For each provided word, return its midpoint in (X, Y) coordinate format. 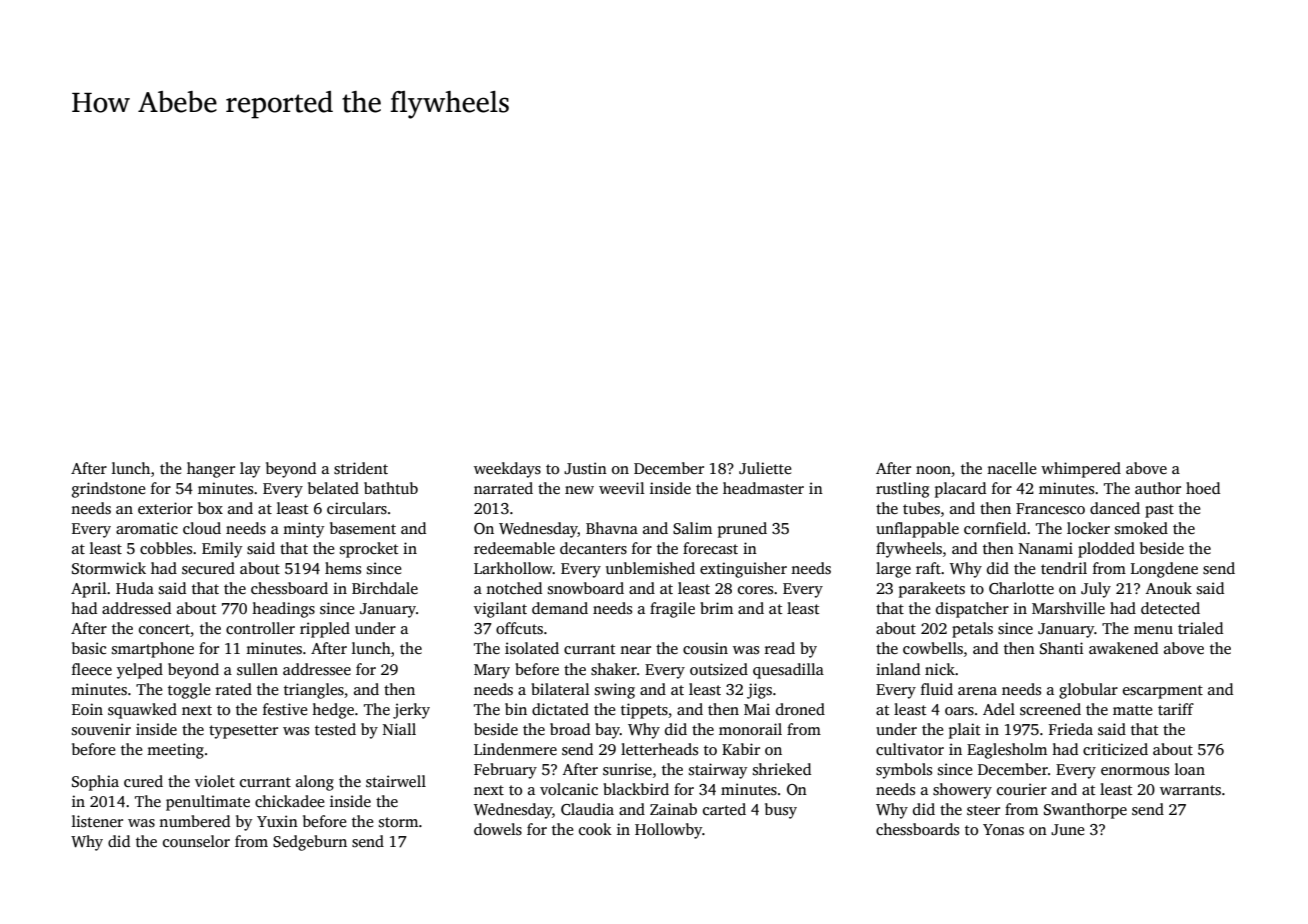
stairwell (396, 781)
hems (343, 568)
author (1158, 488)
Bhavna (612, 528)
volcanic (569, 789)
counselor (196, 841)
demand (560, 608)
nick (940, 669)
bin (516, 709)
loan (1190, 769)
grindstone (109, 490)
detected (1170, 608)
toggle (189, 691)
